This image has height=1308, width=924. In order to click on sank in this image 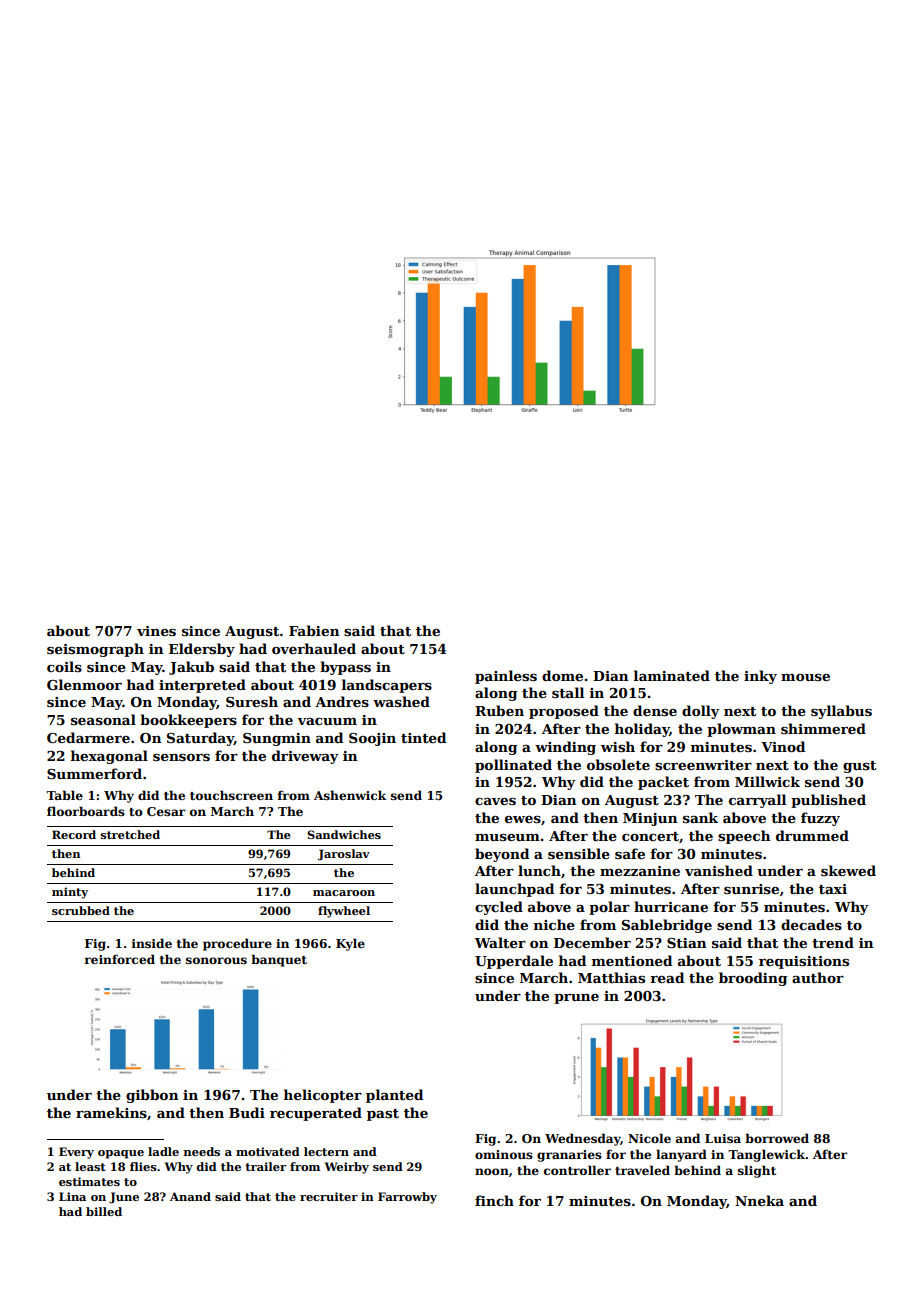, I will do `click(700, 817)`.
